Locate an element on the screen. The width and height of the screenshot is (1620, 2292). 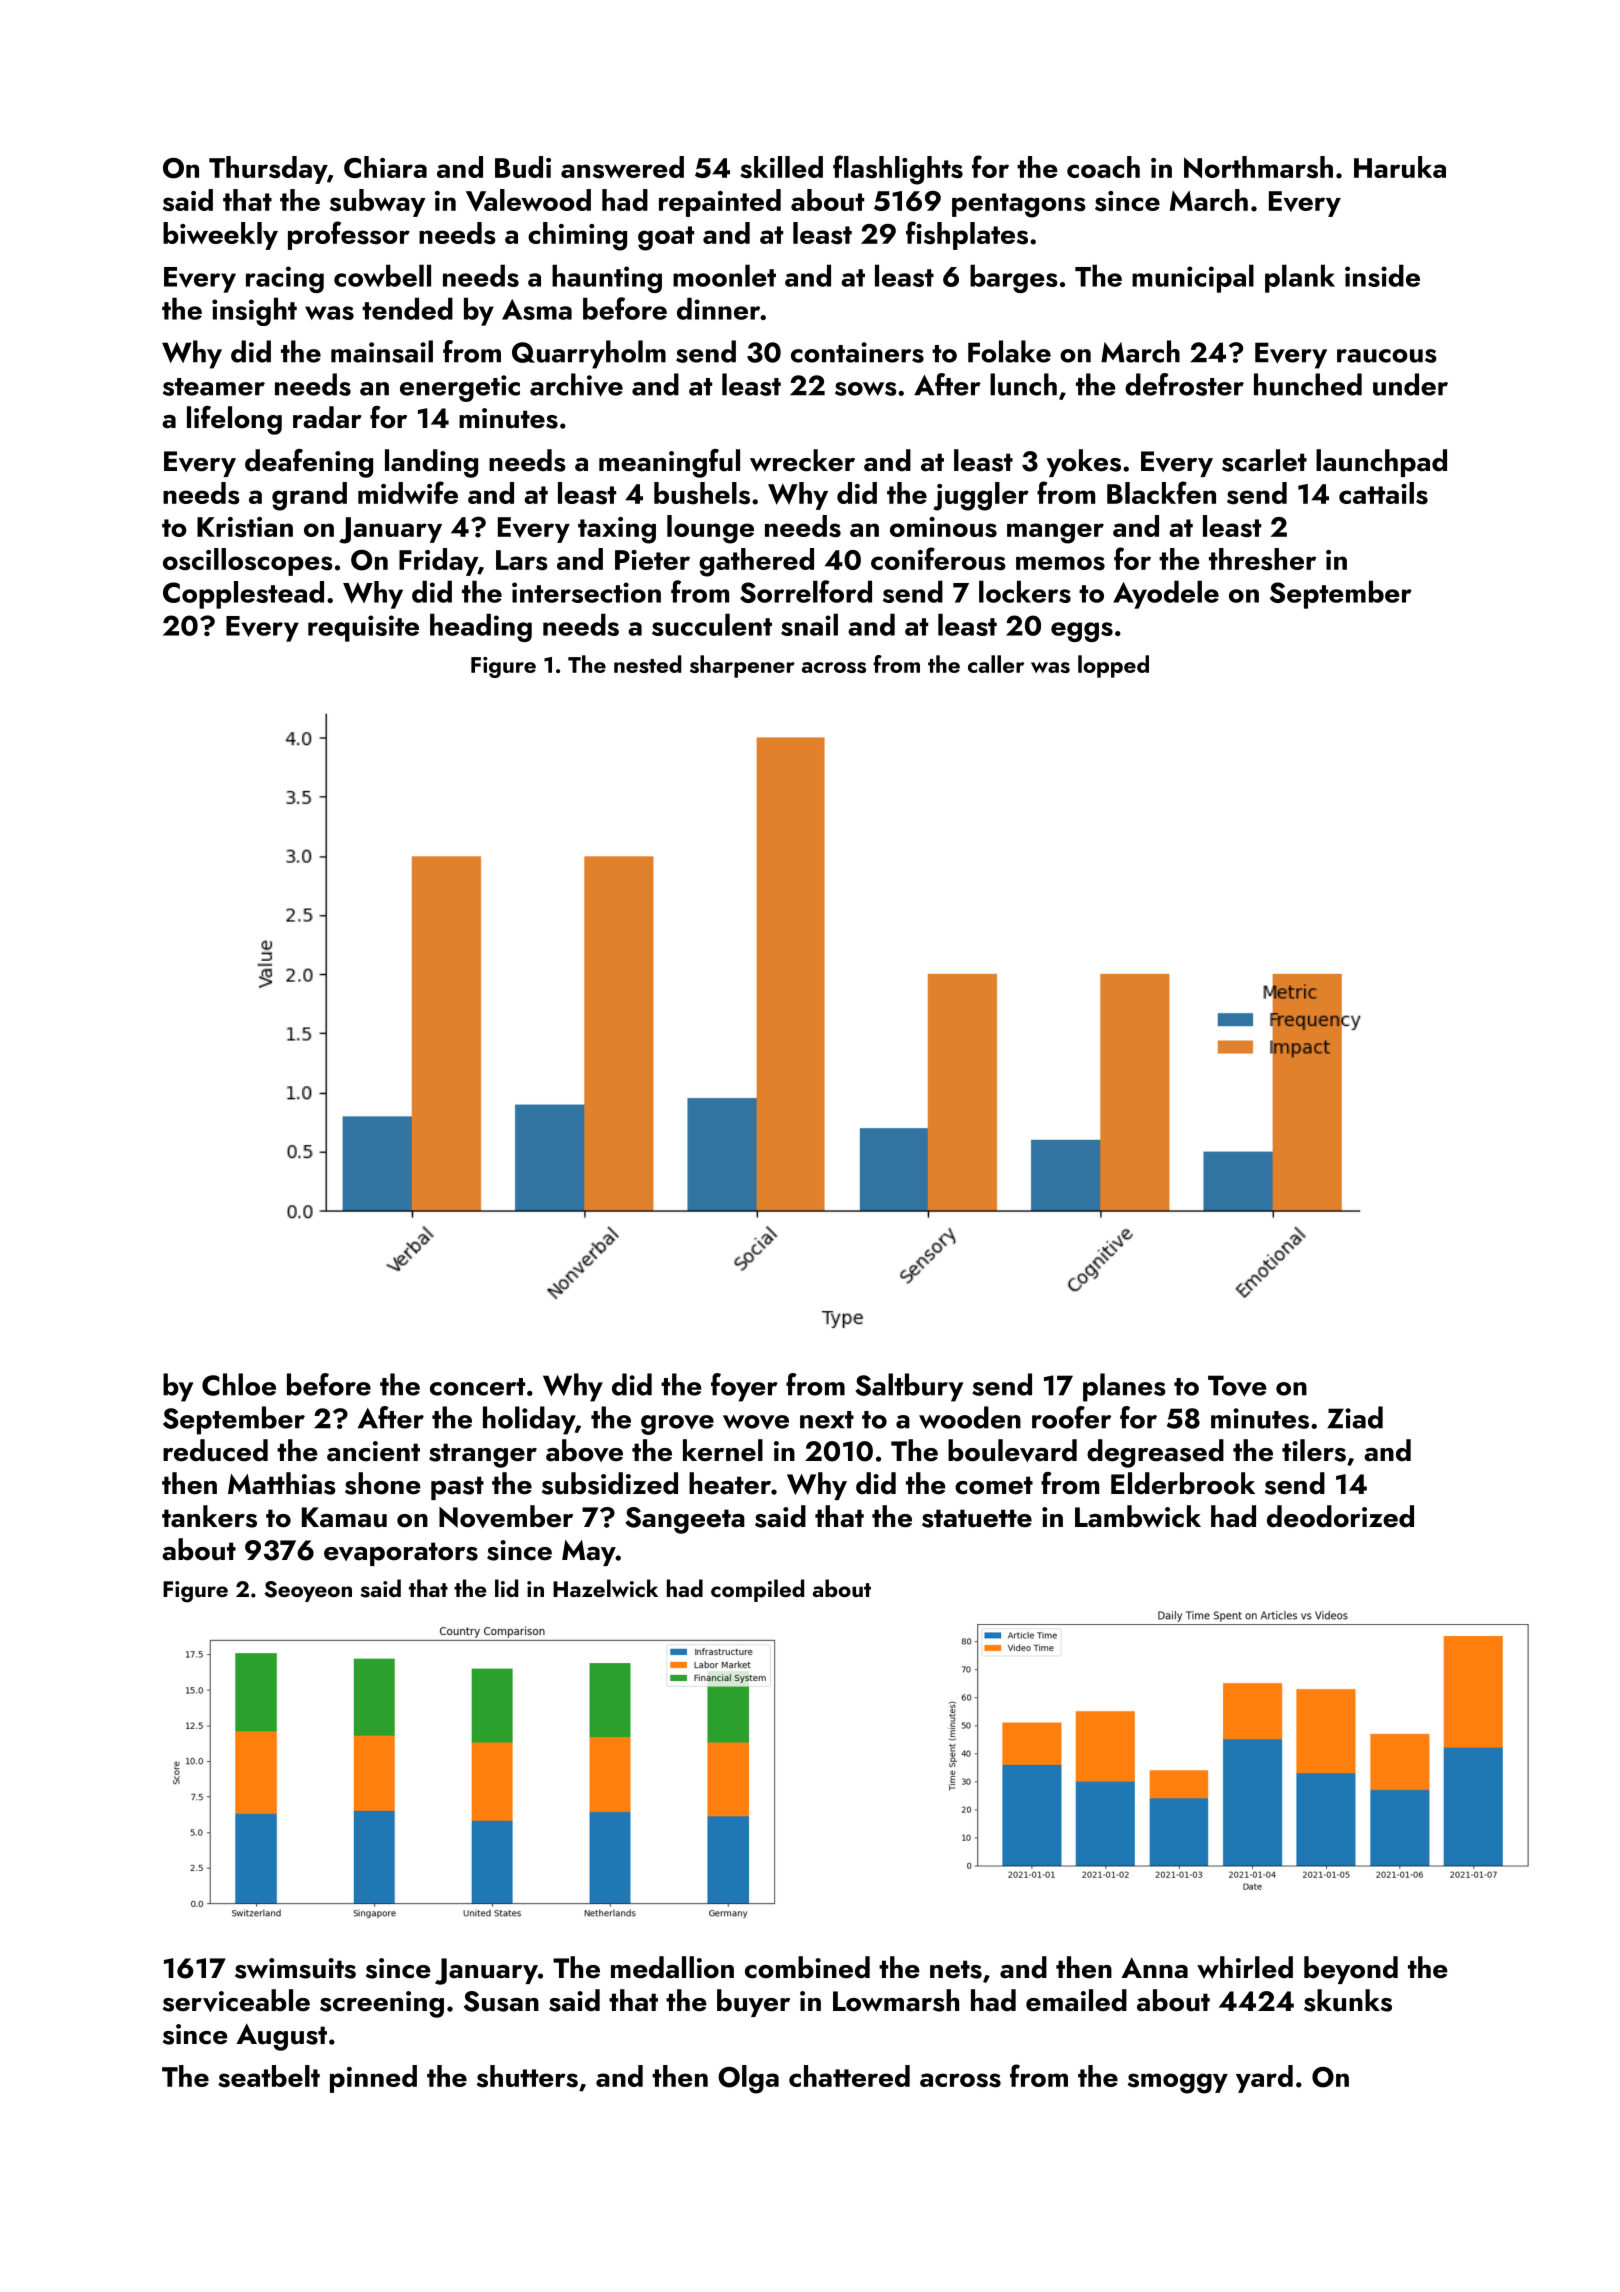
pentagons is located at coordinates (1019, 205).
